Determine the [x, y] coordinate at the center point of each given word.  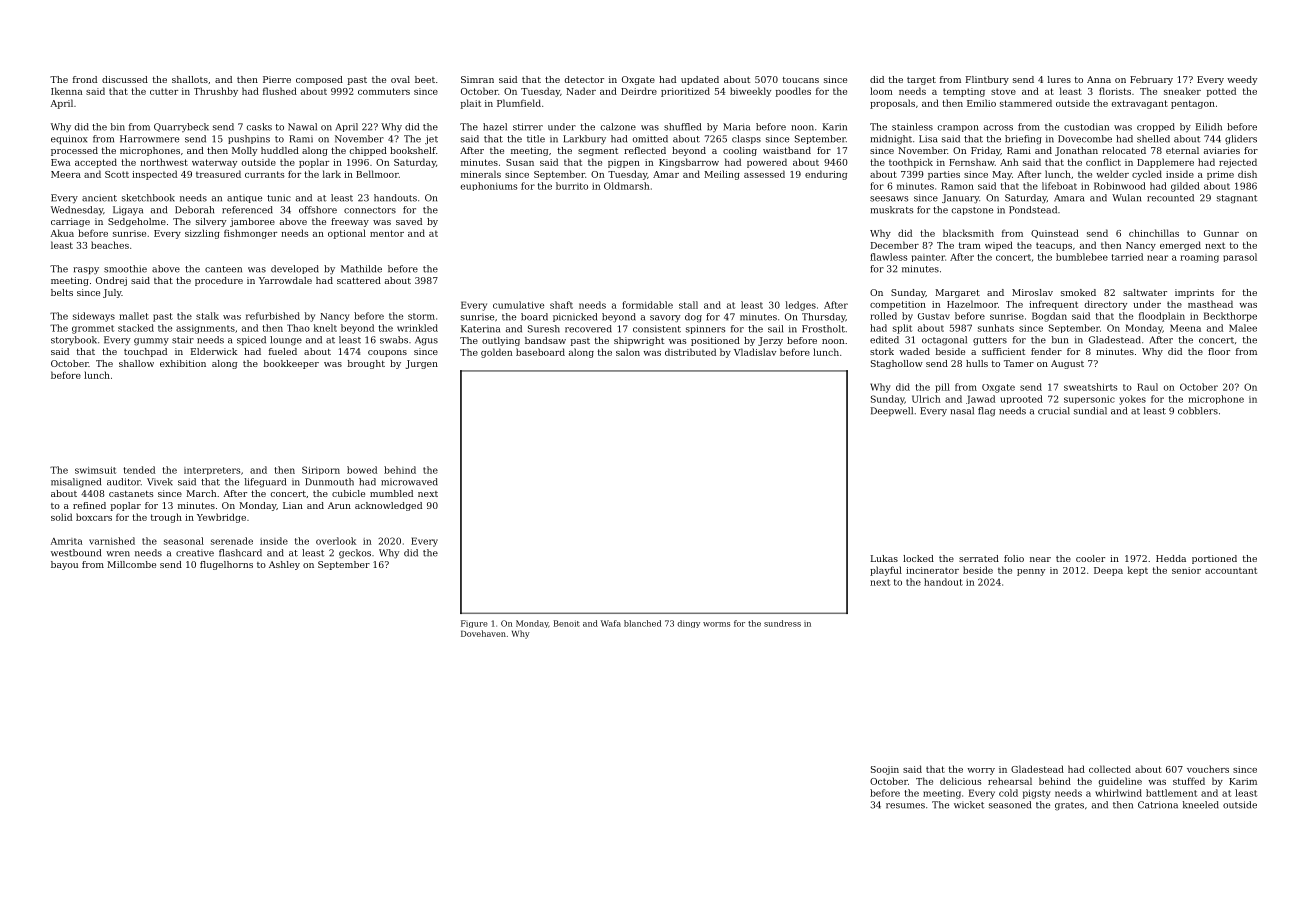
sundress [782, 623]
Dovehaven [483, 633]
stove [1003, 91]
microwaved [409, 482]
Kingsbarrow [689, 163]
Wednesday [77, 211]
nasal [962, 411]
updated [700, 80]
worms [716, 624]
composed [319, 80]
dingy [688, 624]
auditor [124, 482]
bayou [64, 565]
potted [1221, 92]
